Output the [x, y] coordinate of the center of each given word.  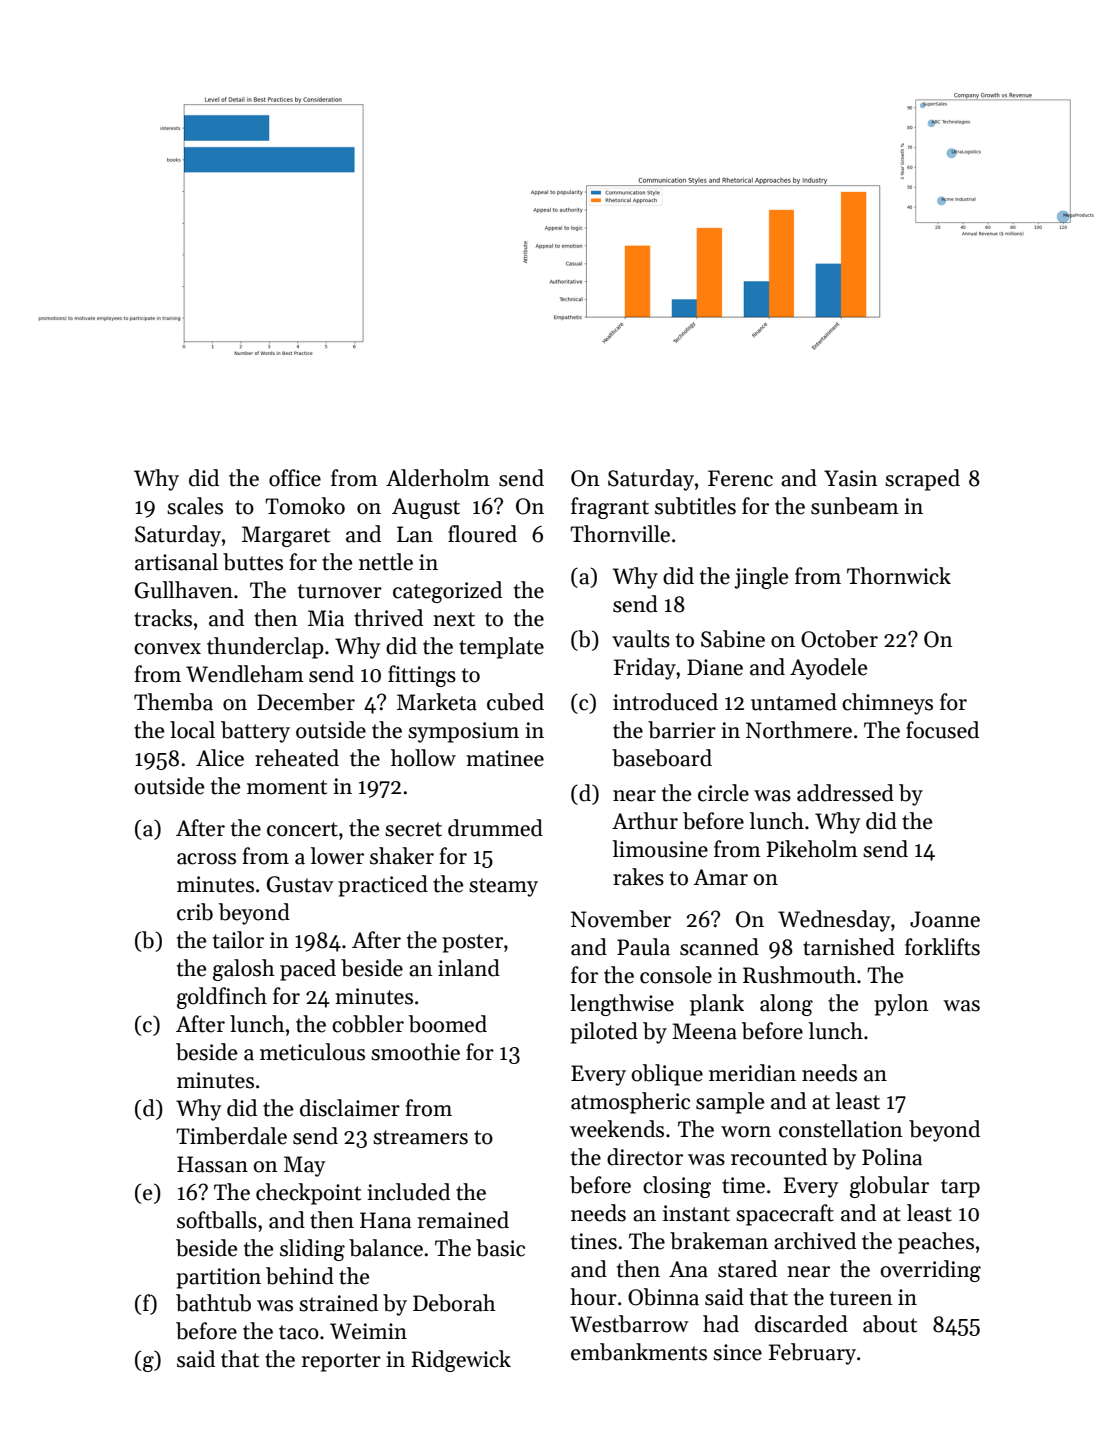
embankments [639, 1352]
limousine [660, 849]
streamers [420, 1137]
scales [195, 506]
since [737, 1352]
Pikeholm [812, 849]
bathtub [213, 1303]
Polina [892, 1157]
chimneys [887, 704]
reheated [297, 758]
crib [195, 912]
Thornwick [899, 576]
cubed [515, 702]
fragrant [610, 508]
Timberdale [231, 1136]
